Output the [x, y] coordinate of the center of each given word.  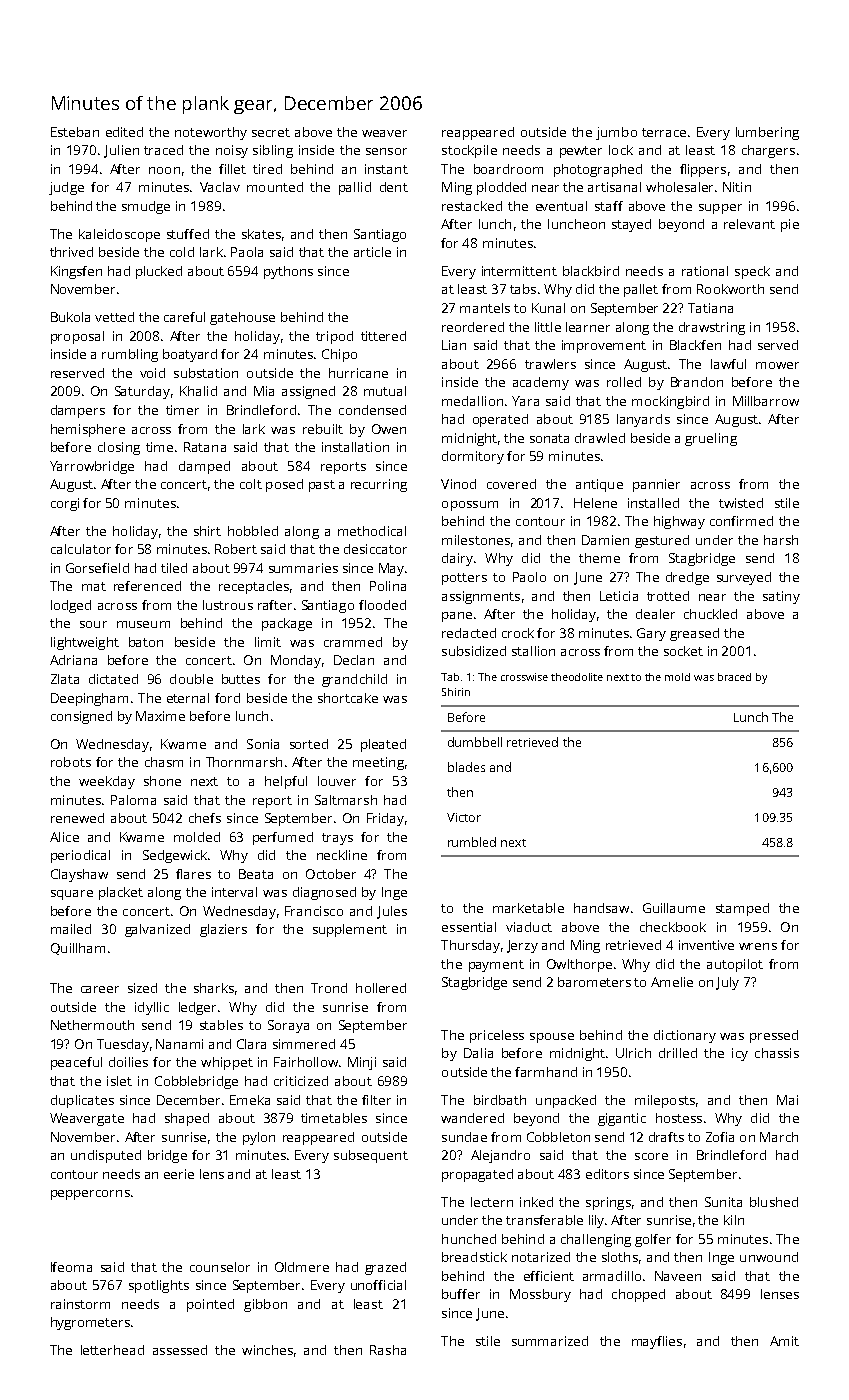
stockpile [469, 151]
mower [777, 365]
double [191, 679]
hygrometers [90, 1323]
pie [790, 225]
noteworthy [211, 133]
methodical [372, 531]
